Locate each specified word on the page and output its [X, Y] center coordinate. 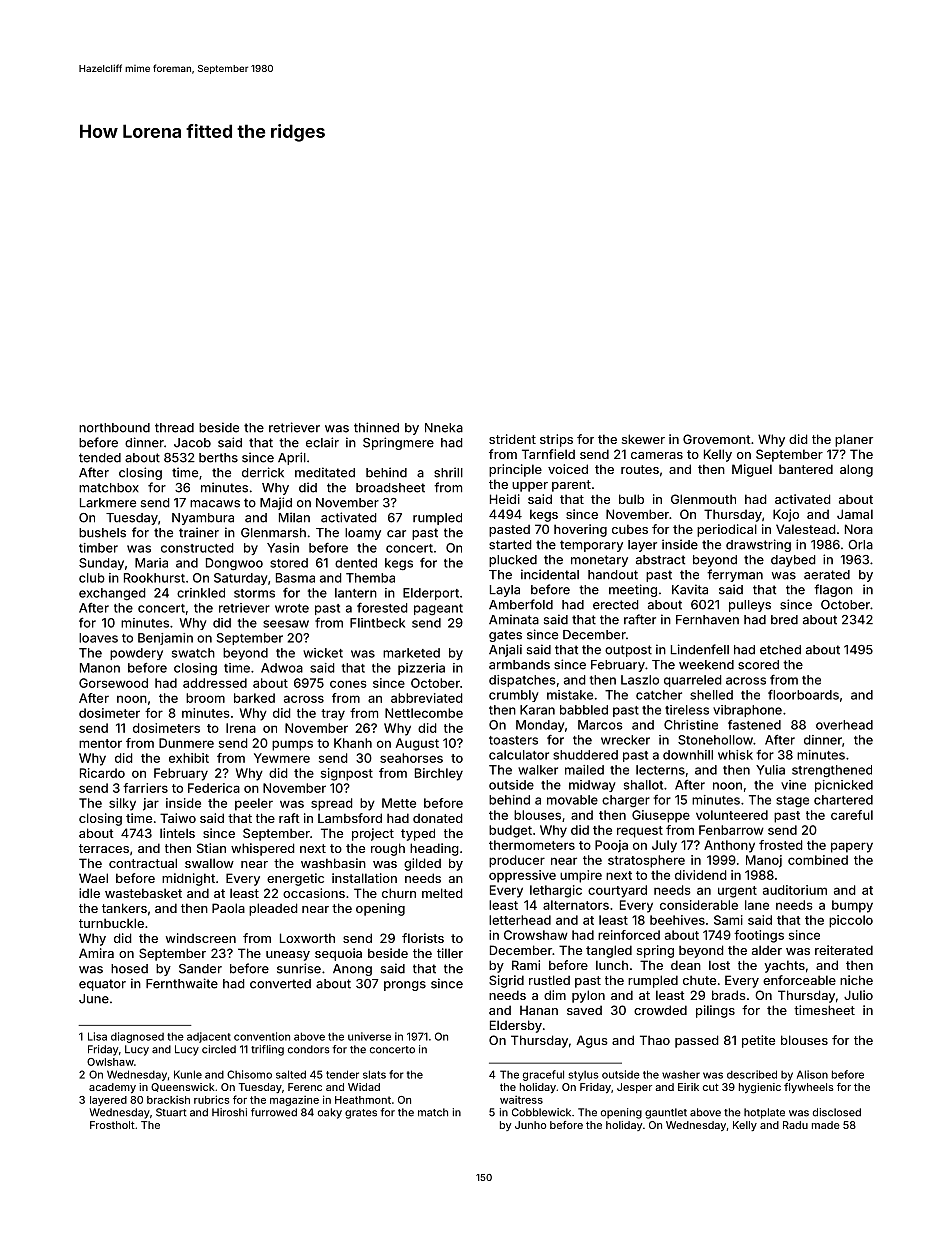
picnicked [844, 786]
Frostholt [112, 1125]
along [856, 470]
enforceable [799, 980]
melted [442, 893]
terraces [104, 848]
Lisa [97, 1036]
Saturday [241, 579]
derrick [263, 472]
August [417, 744]
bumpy [852, 906]
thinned [376, 427]
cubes [630, 529]
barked [254, 698]
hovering [580, 530]
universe [369, 1036]
